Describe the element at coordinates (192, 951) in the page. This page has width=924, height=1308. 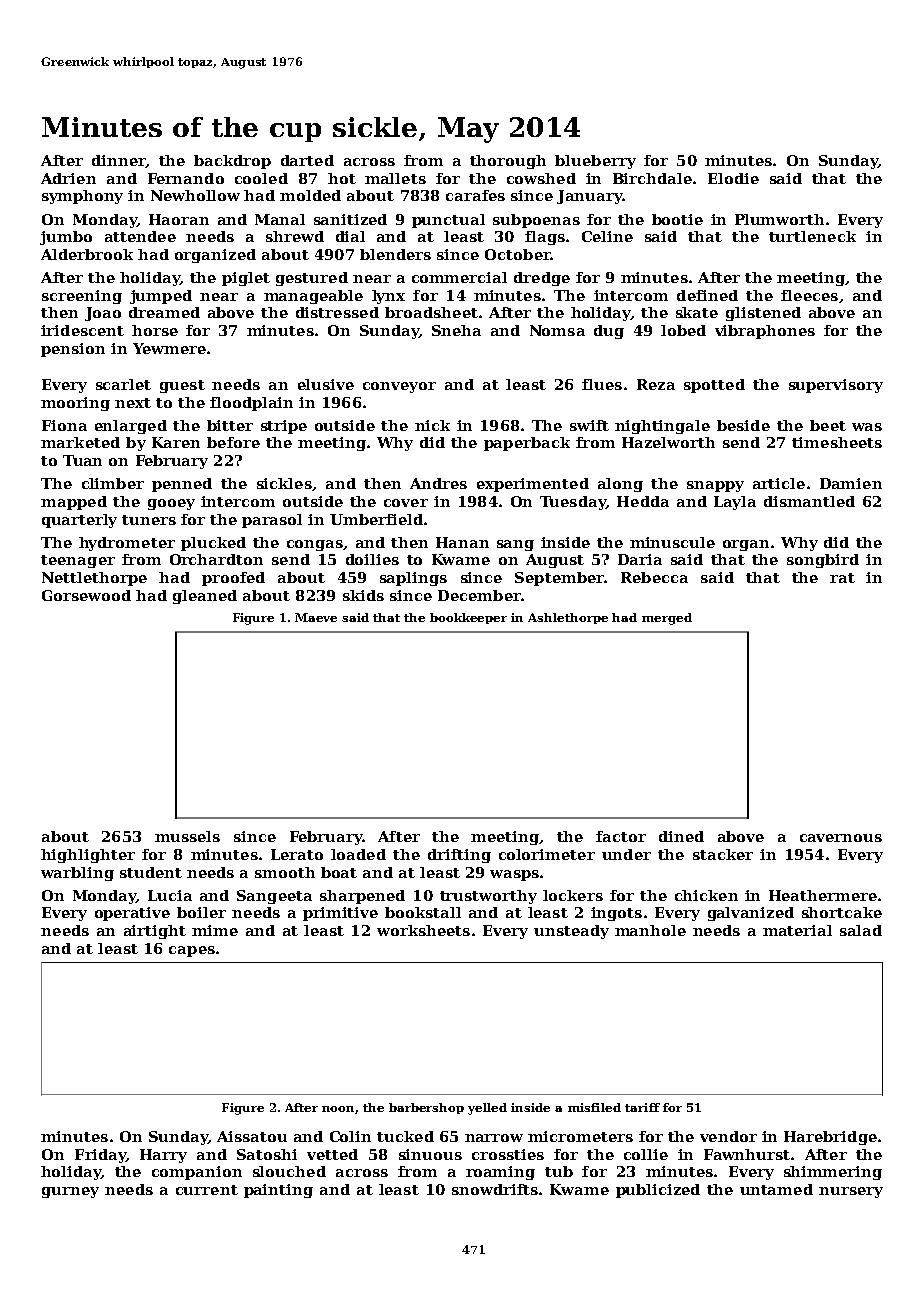
I see `capes` at that location.
